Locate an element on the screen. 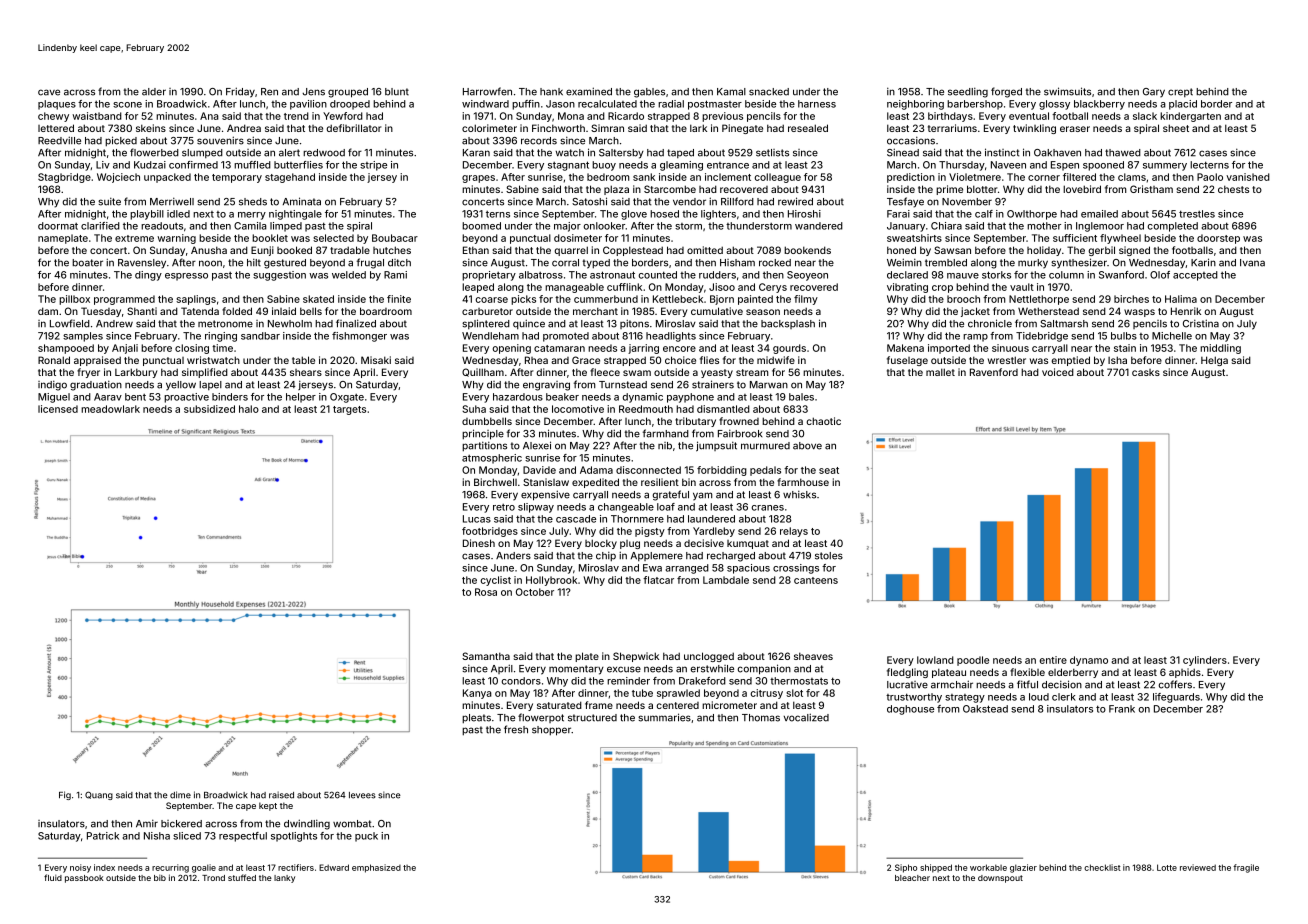 This screenshot has width=1308, height=924. buoy is located at coordinates (604, 166).
